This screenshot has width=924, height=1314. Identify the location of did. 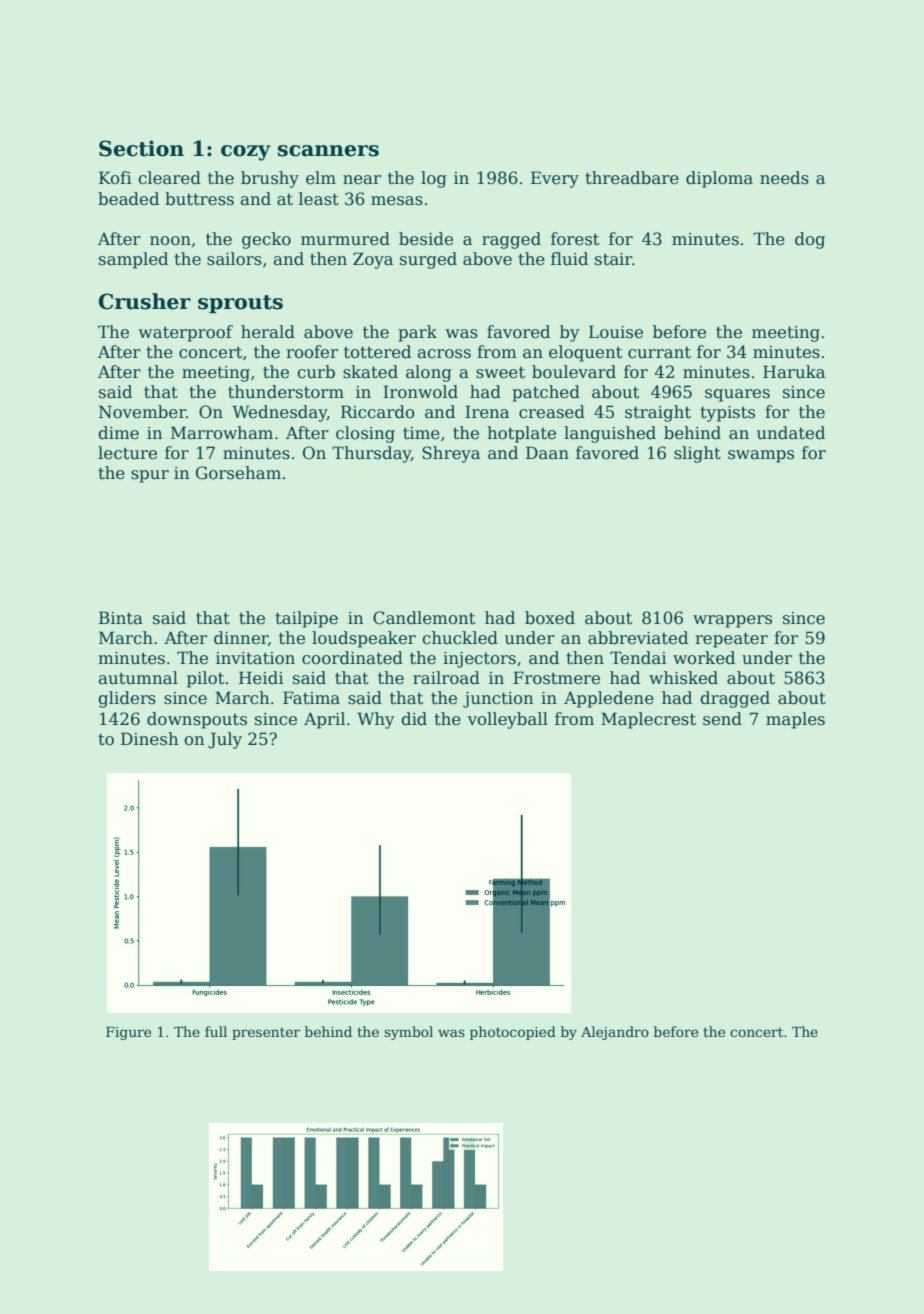
(414, 719).
